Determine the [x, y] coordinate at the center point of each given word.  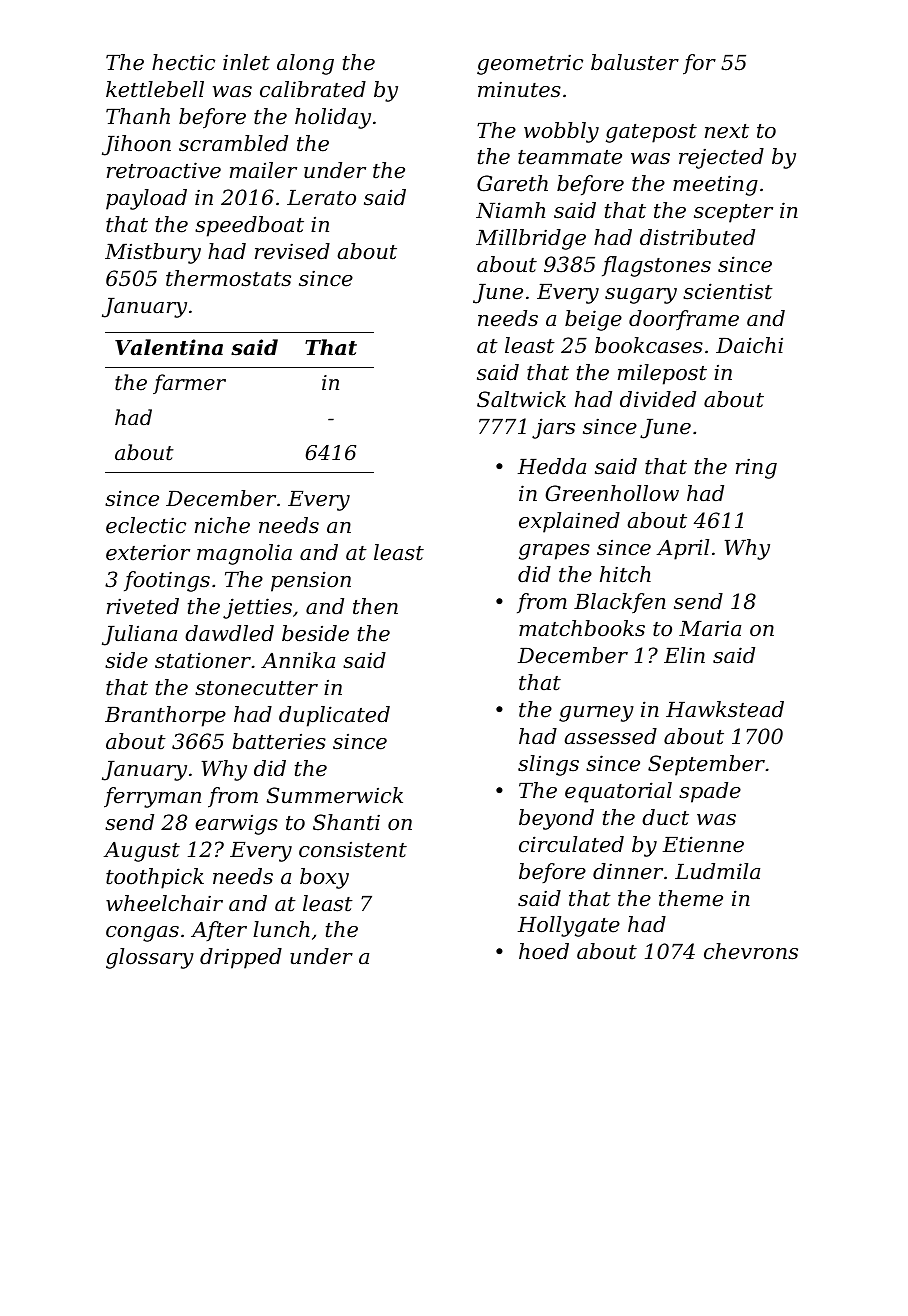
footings [167, 581]
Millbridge [531, 239]
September [706, 765]
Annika [298, 660]
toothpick [155, 878]
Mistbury [153, 253]
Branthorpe [165, 716]
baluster [635, 62]
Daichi [749, 345]
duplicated [334, 716]
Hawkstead [725, 709]
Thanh [138, 116]
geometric [530, 65]
